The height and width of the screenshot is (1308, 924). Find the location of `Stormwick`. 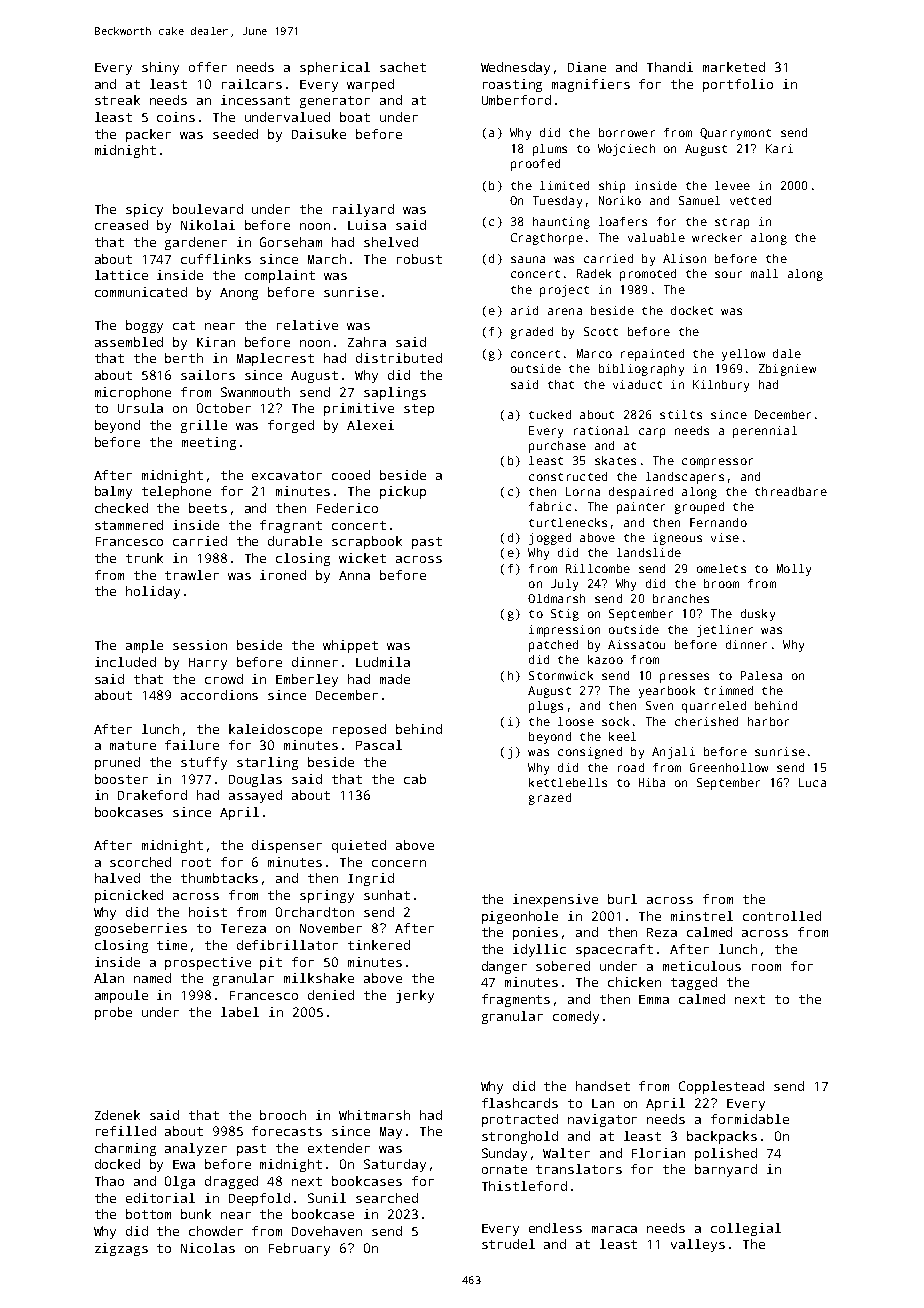

Stormwick is located at coordinates (561, 675).
